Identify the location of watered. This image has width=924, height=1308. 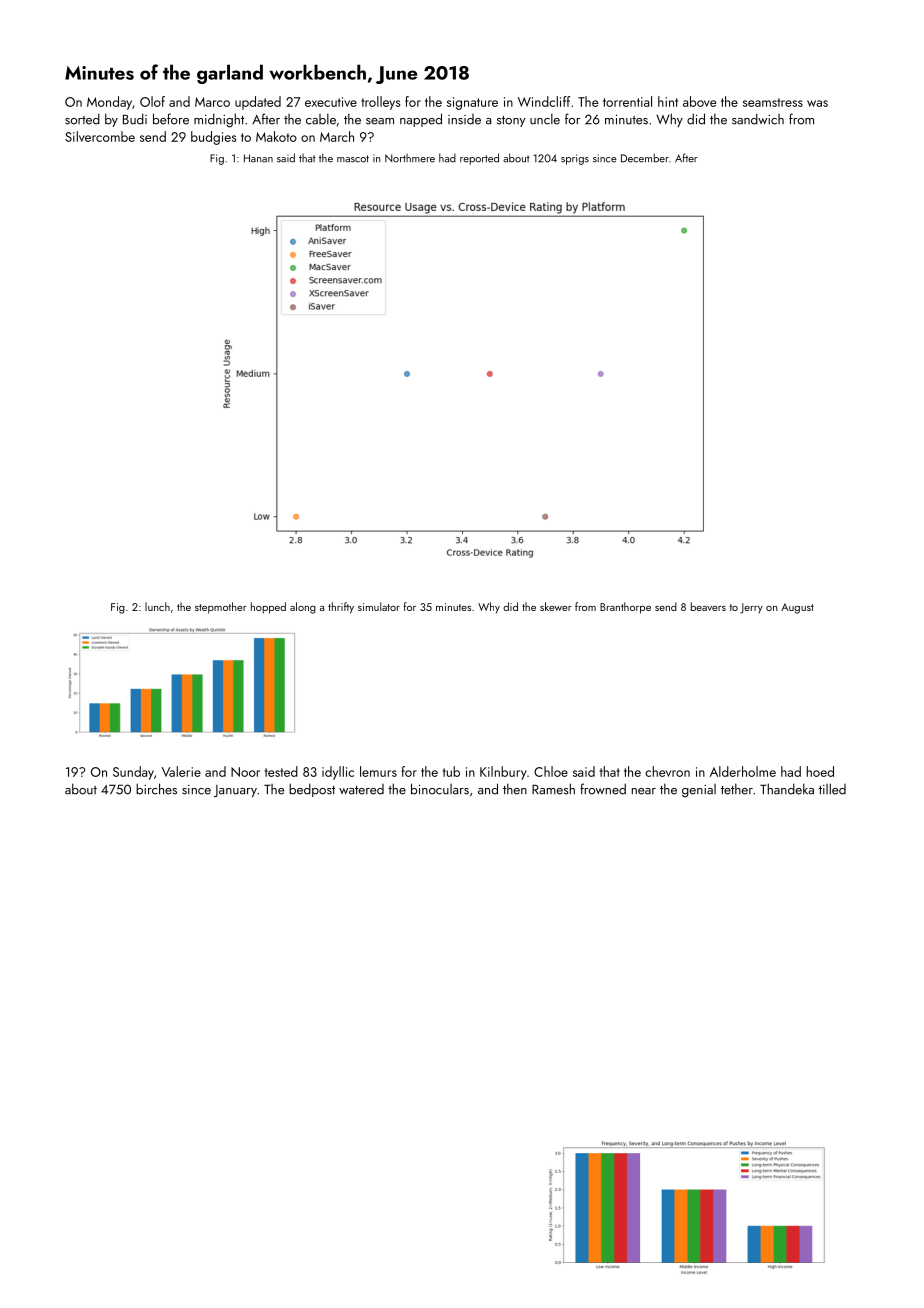
(361, 789).
